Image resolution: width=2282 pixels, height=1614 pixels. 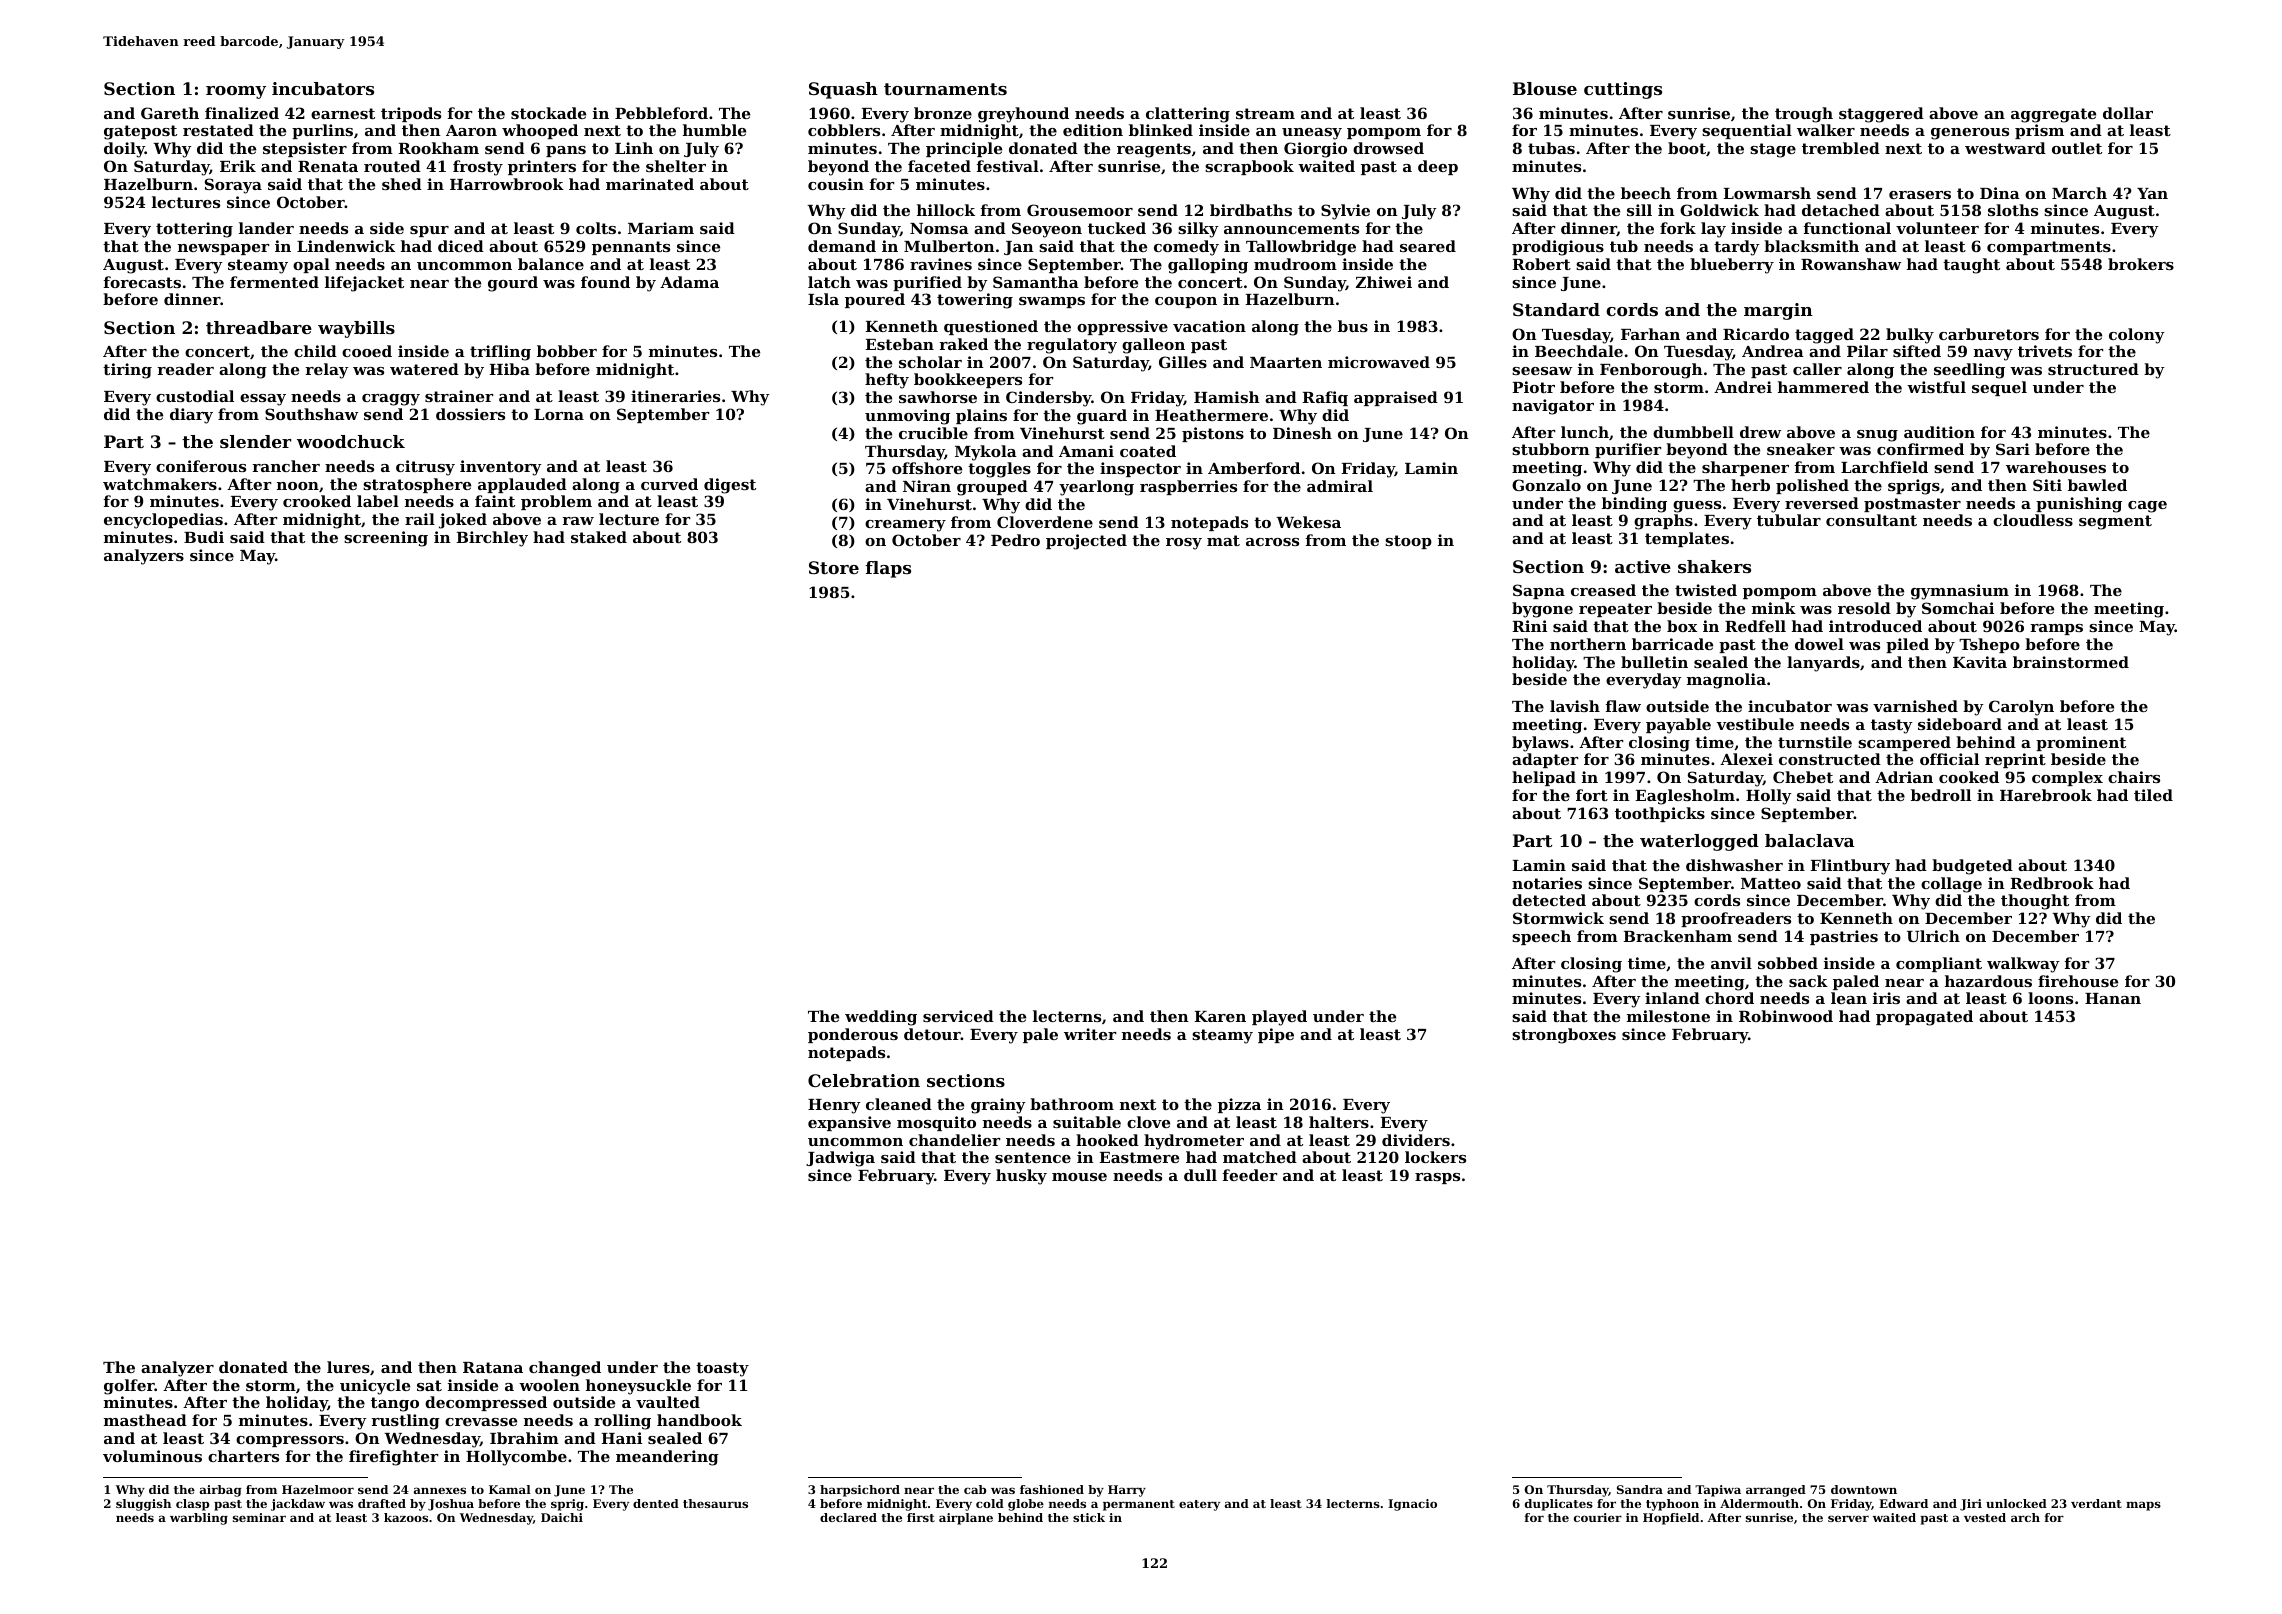 I want to click on Store, so click(x=834, y=567).
